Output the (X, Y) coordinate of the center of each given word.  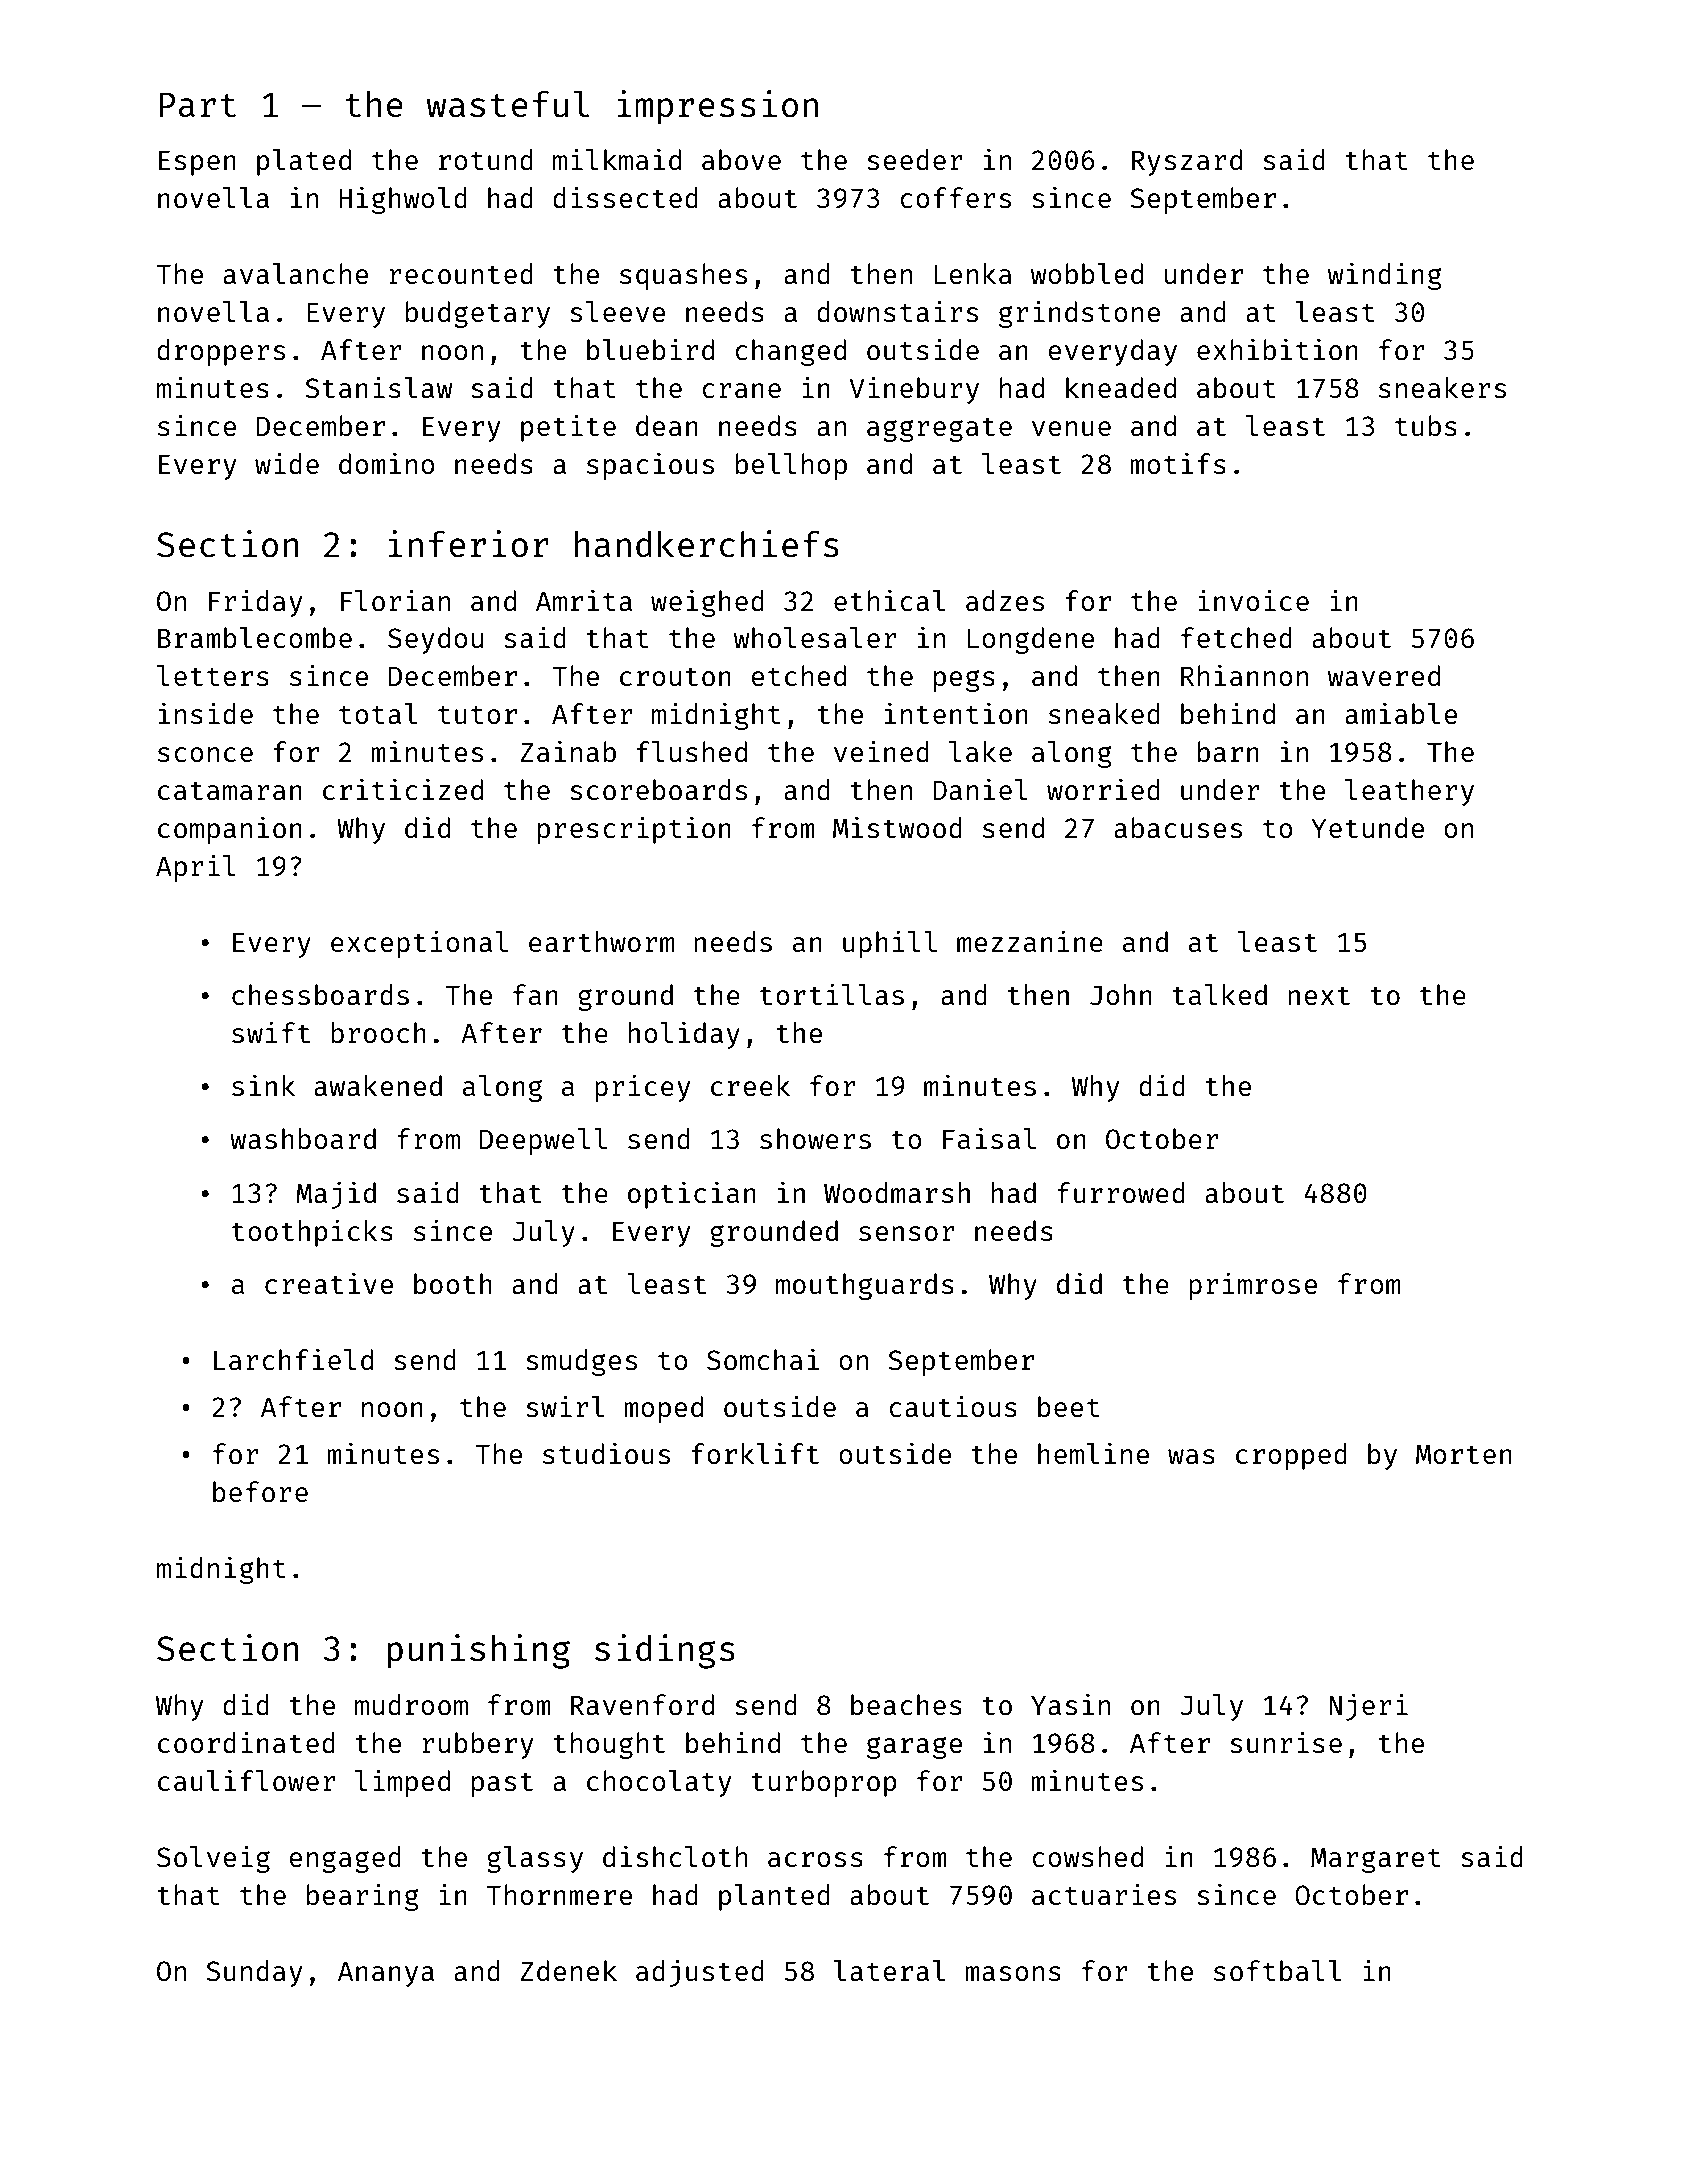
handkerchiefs (707, 544)
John (1121, 994)
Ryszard (1187, 162)
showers (815, 1138)
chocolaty (659, 1783)
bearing (363, 1897)
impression (717, 107)
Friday (256, 603)
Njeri (1368, 1707)
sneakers (1442, 387)
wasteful (507, 104)
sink (263, 1085)
